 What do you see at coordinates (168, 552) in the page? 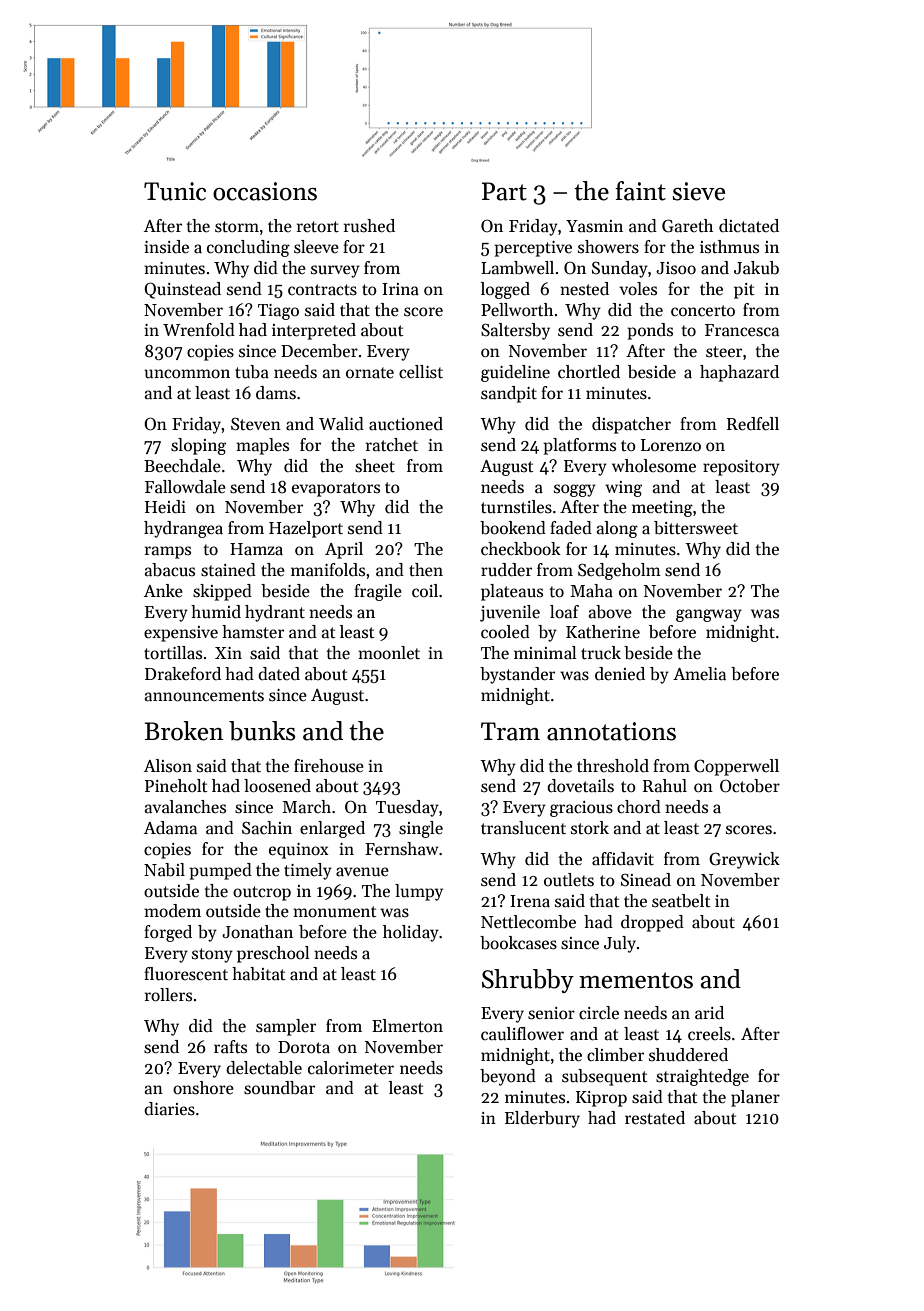
I see `ramps` at bounding box center [168, 552].
